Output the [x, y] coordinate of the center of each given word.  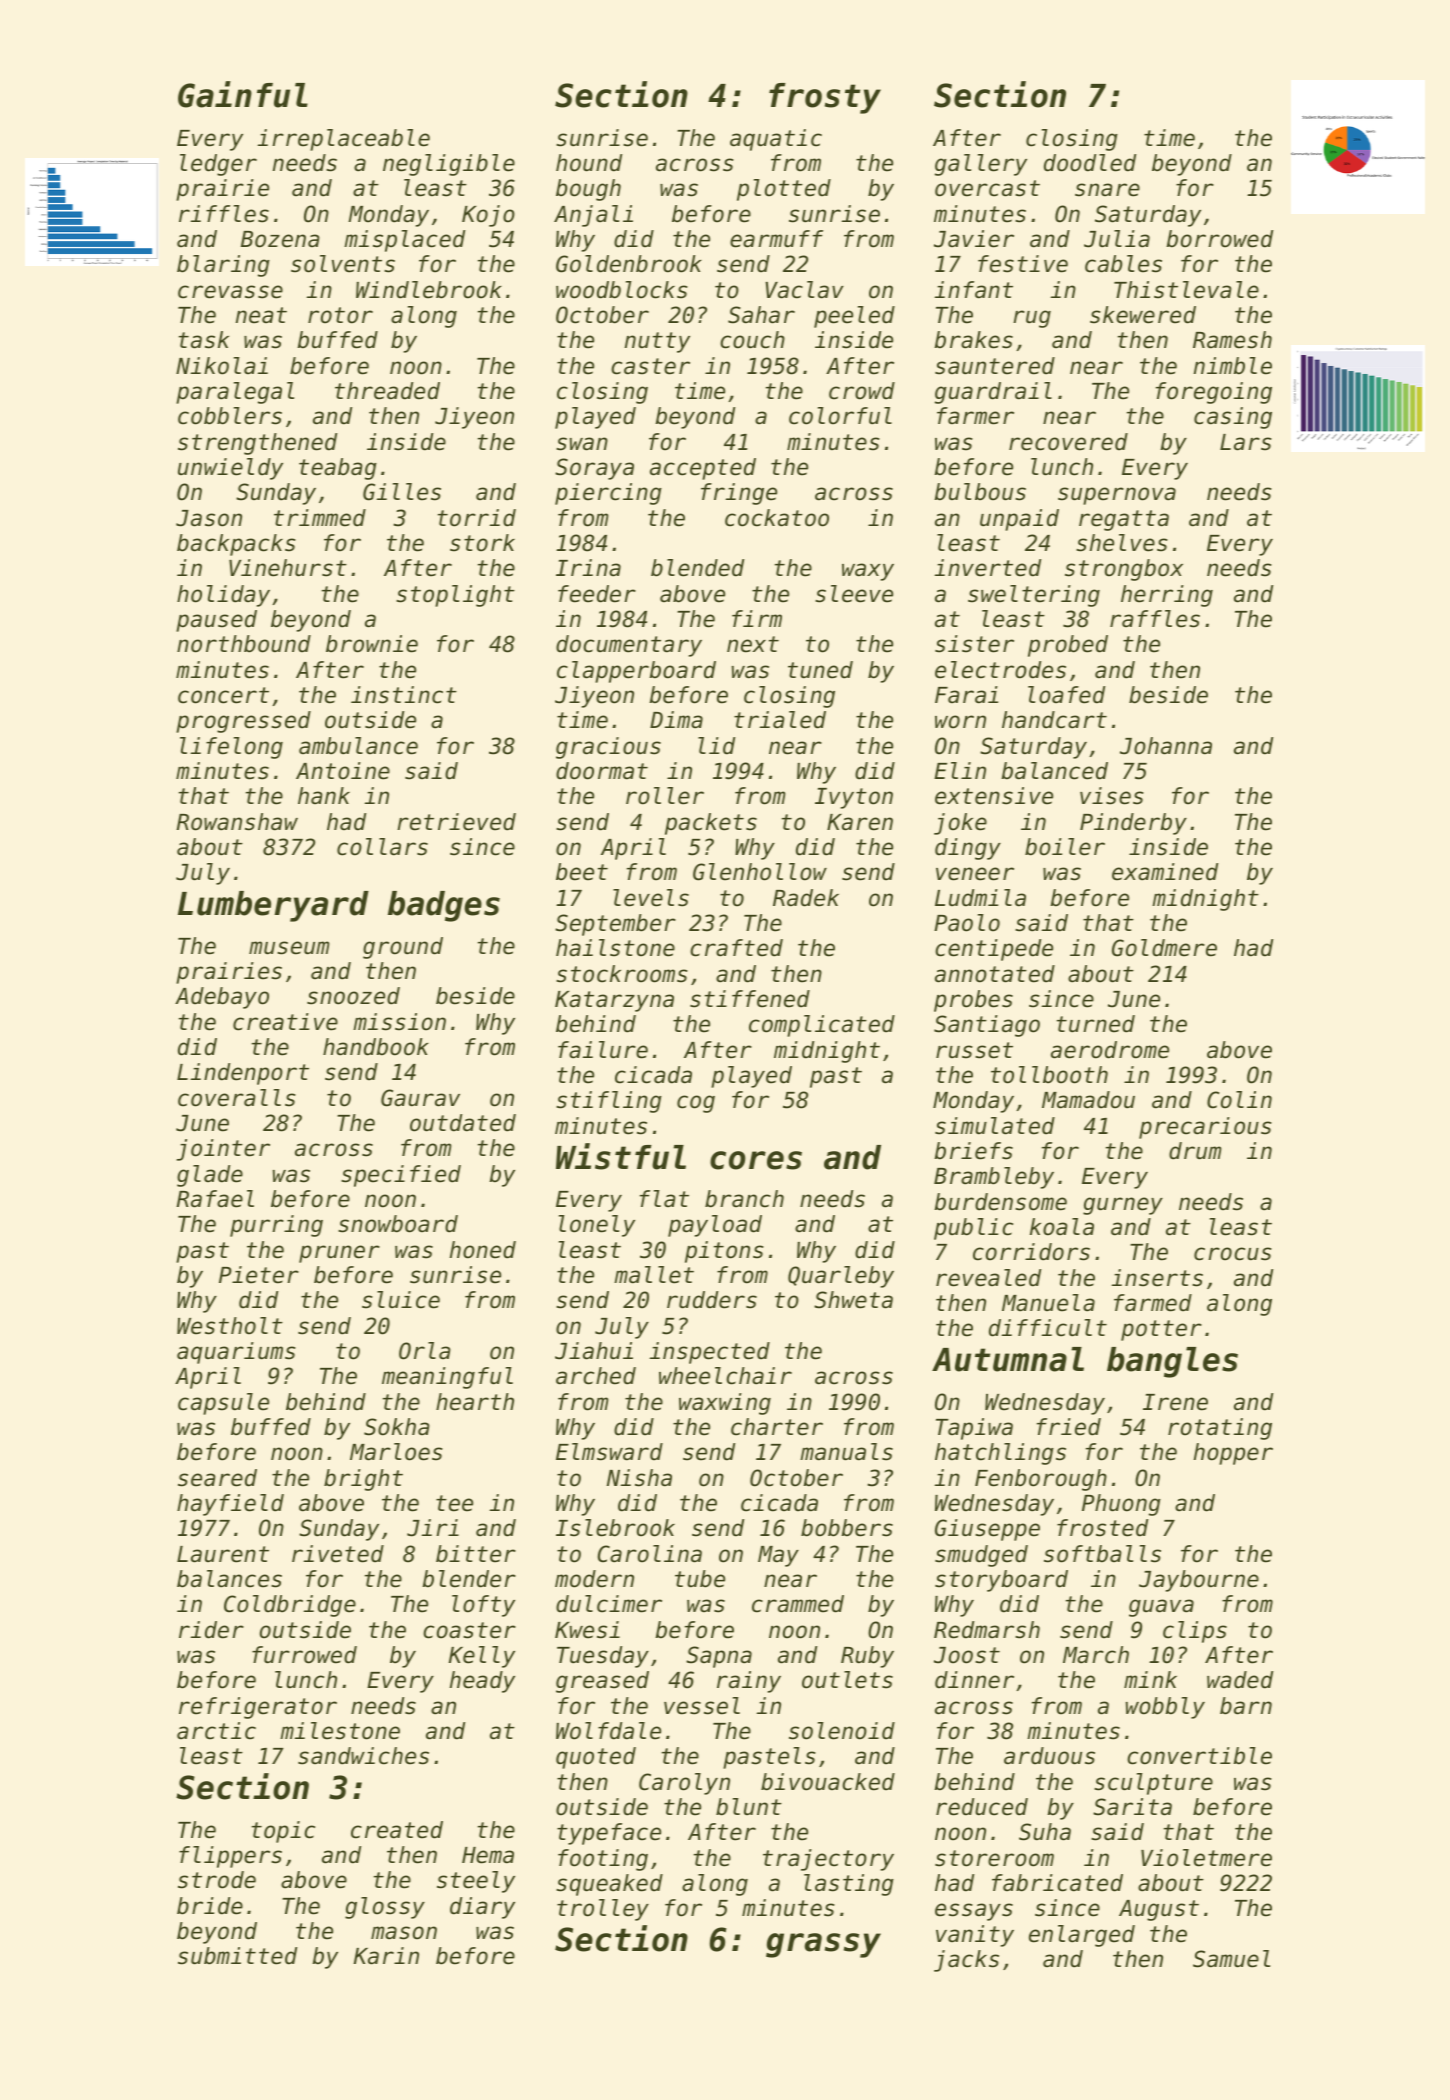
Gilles [402, 492]
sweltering [1034, 596]
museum [289, 948]
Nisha [639, 1478]
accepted [703, 469]
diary [482, 1908]
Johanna [1166, 746]
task [204, 340]
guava [1161, 1608]
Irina [588, 568]
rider [211, 1630]
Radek [806, 898]
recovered [1068, 442]
